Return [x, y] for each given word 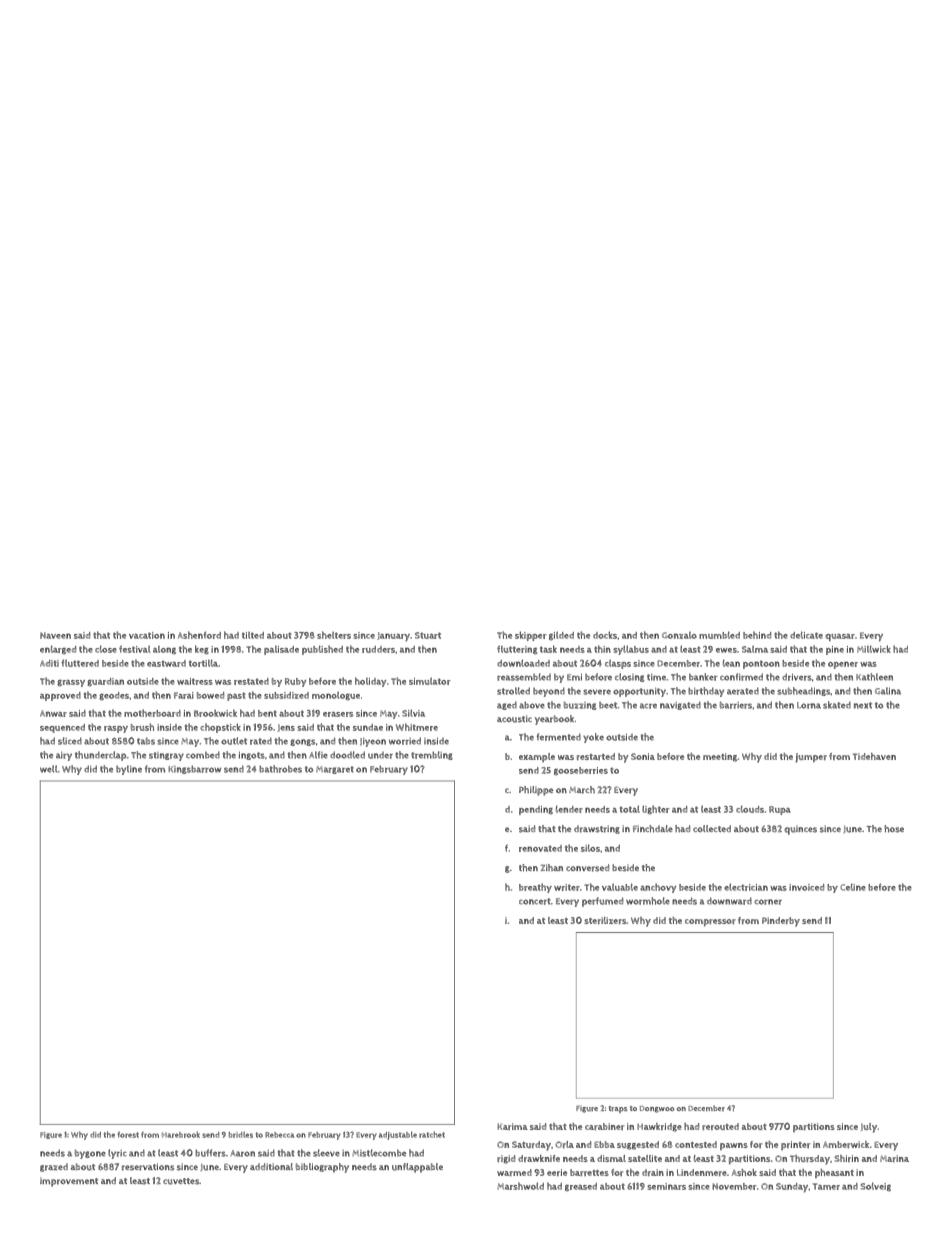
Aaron [242, 1153]
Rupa [780, 810]
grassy [71, 683]
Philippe [536, 791]
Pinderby [781, 922]
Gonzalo [679, 635]
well [48, 769]
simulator [430, 681]
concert [535, 901]
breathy [535, 888]
